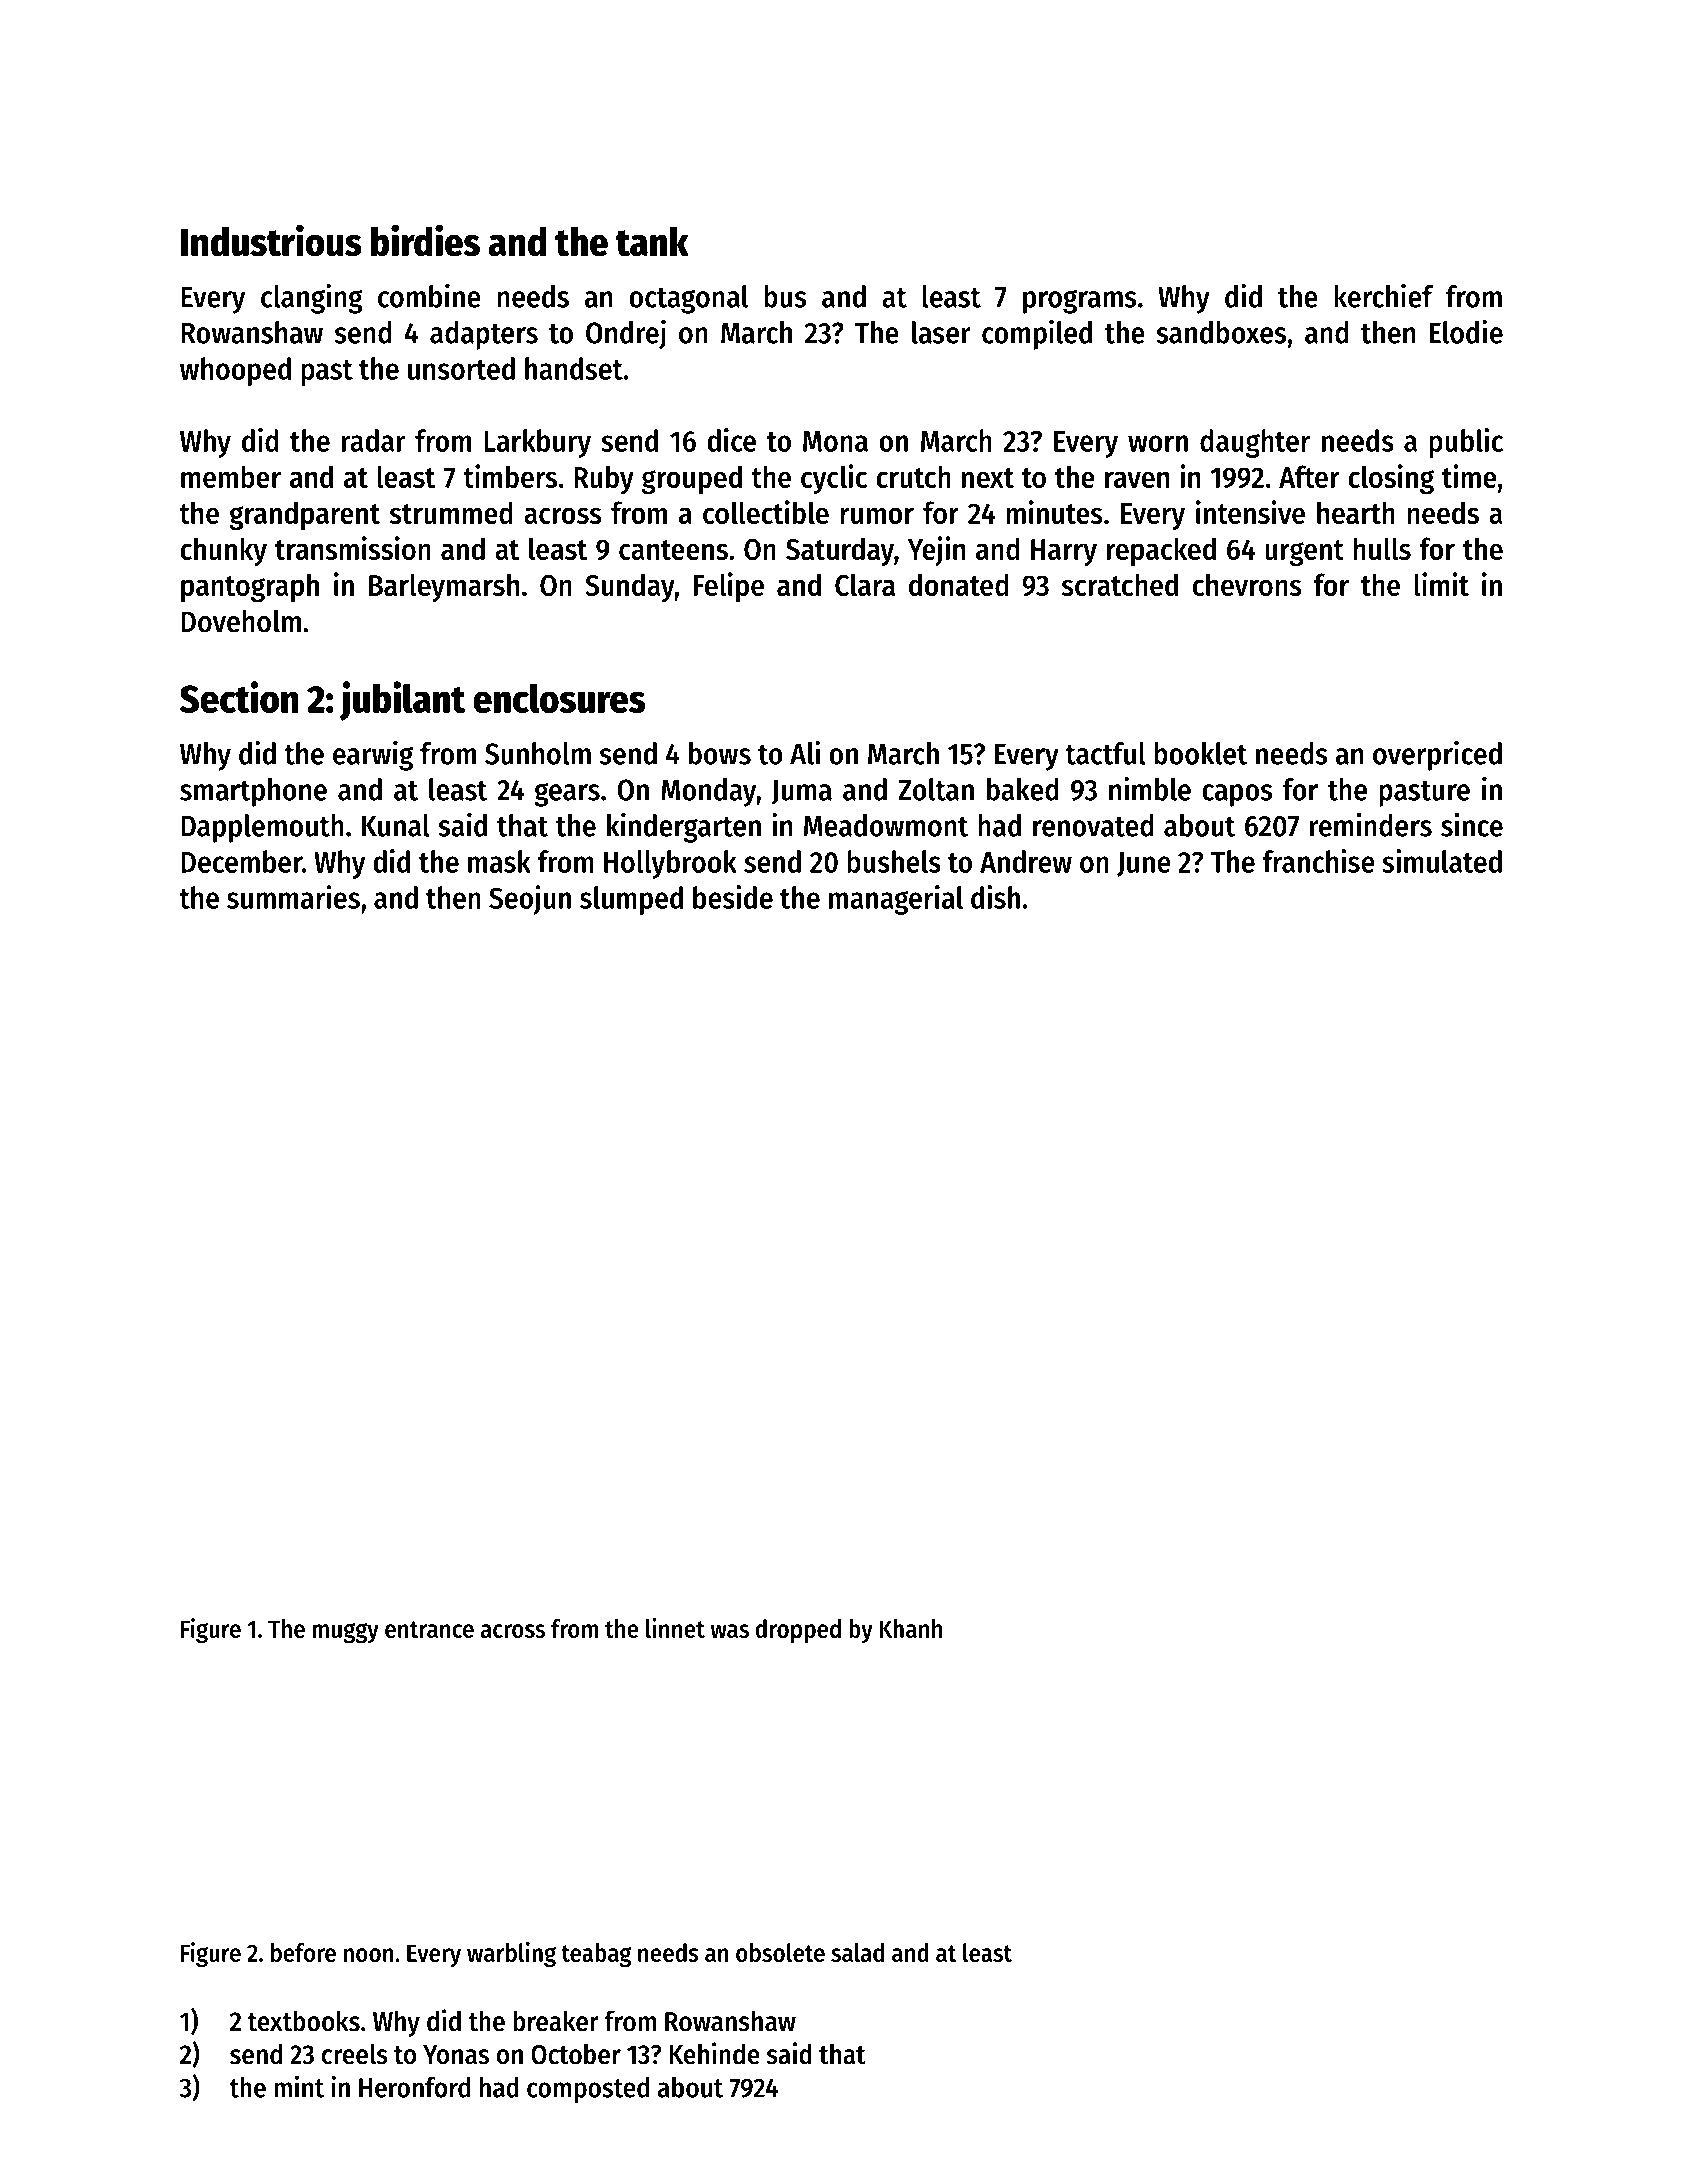 This screenshot has width=1683, height=2178. I want to click on December, so click(241, 861).
